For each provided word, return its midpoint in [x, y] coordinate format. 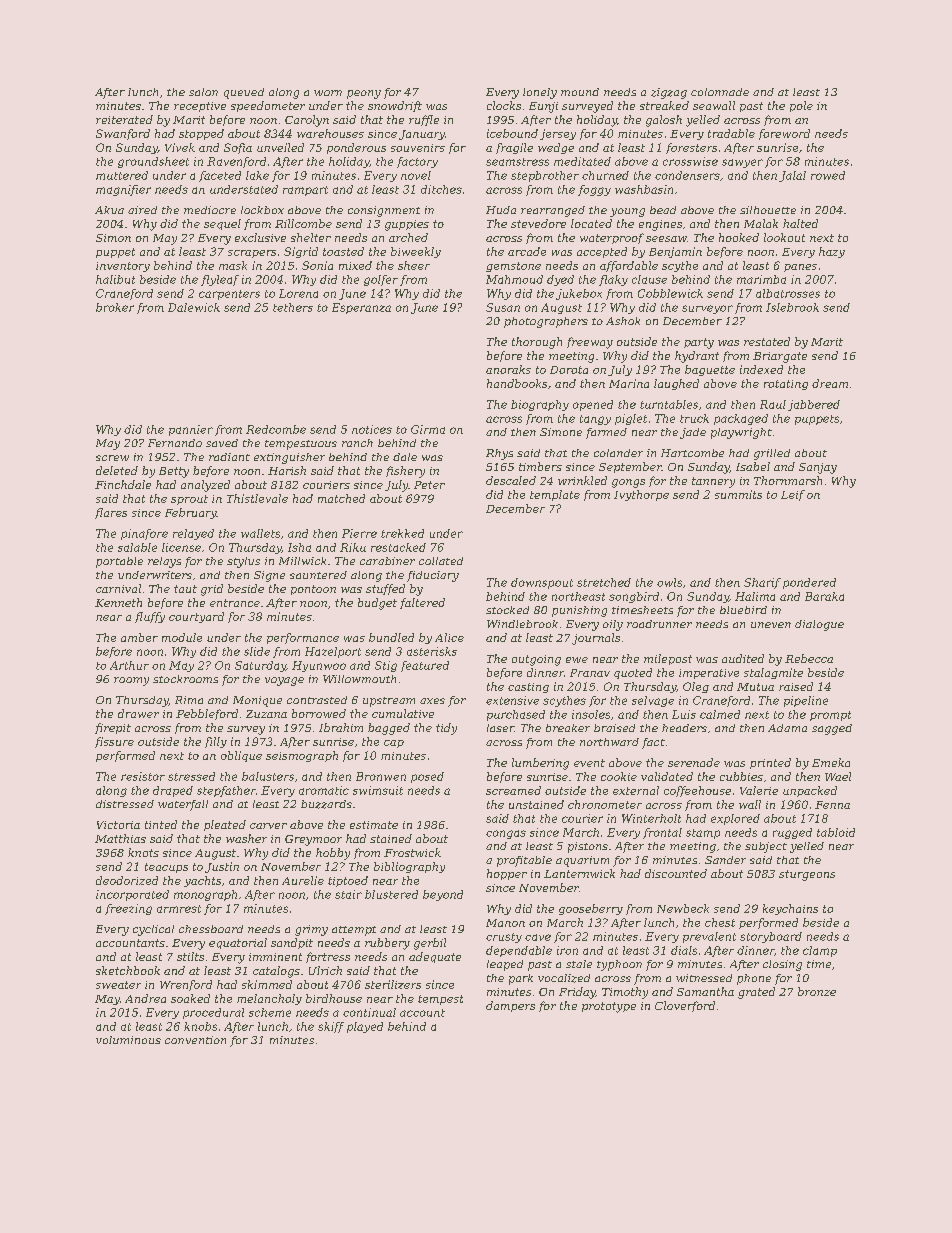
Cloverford [685, 1006]
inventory [123, 267]
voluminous [128, 1040]
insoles [591, 714]
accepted [602, 252]
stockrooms [185, 679]
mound [580, 92]
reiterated [124, 119]
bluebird [743, 610]
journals [596, 639]
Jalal [792, 176]
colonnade [720, 92]
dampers [510, 1006]
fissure [114, 742]
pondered [809, 583]
